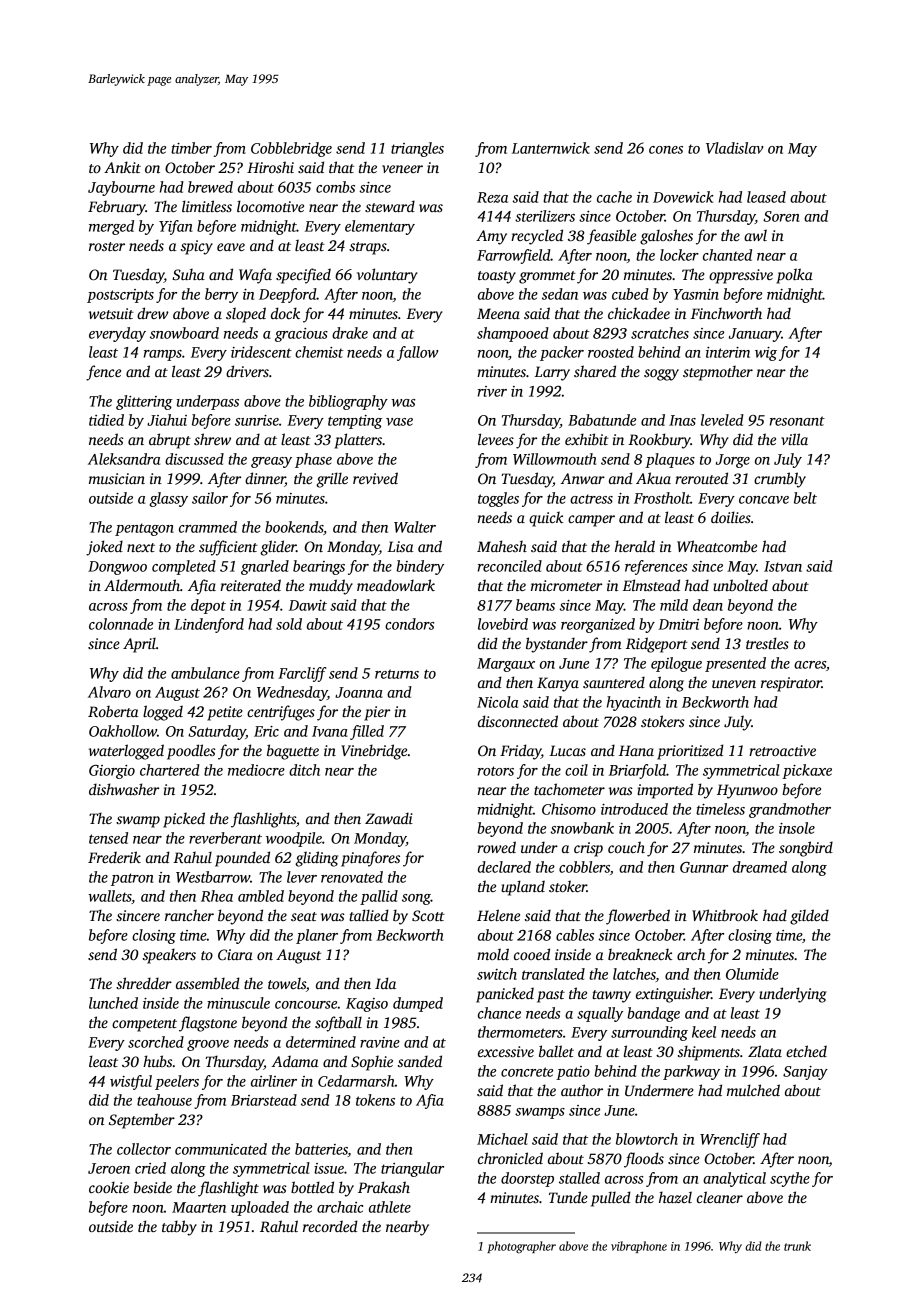  Describe the element at coordinates (109, 692) in the document. I see `Alvaro` at that location.
